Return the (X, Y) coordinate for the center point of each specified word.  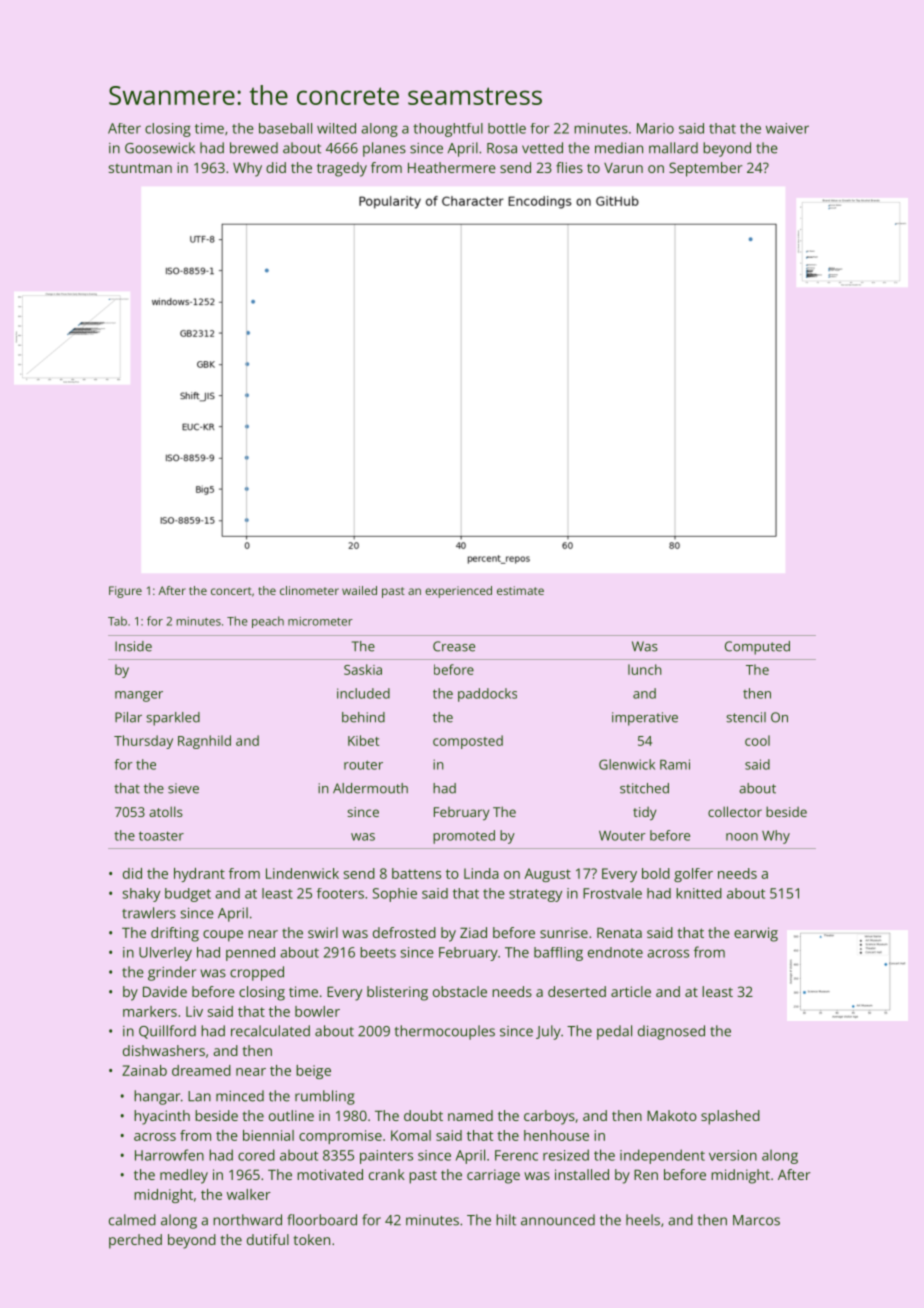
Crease (454, 646)
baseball (285, 128)
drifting (175, 934)
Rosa (502, 148)
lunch (645, 669)
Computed (757, 648)
